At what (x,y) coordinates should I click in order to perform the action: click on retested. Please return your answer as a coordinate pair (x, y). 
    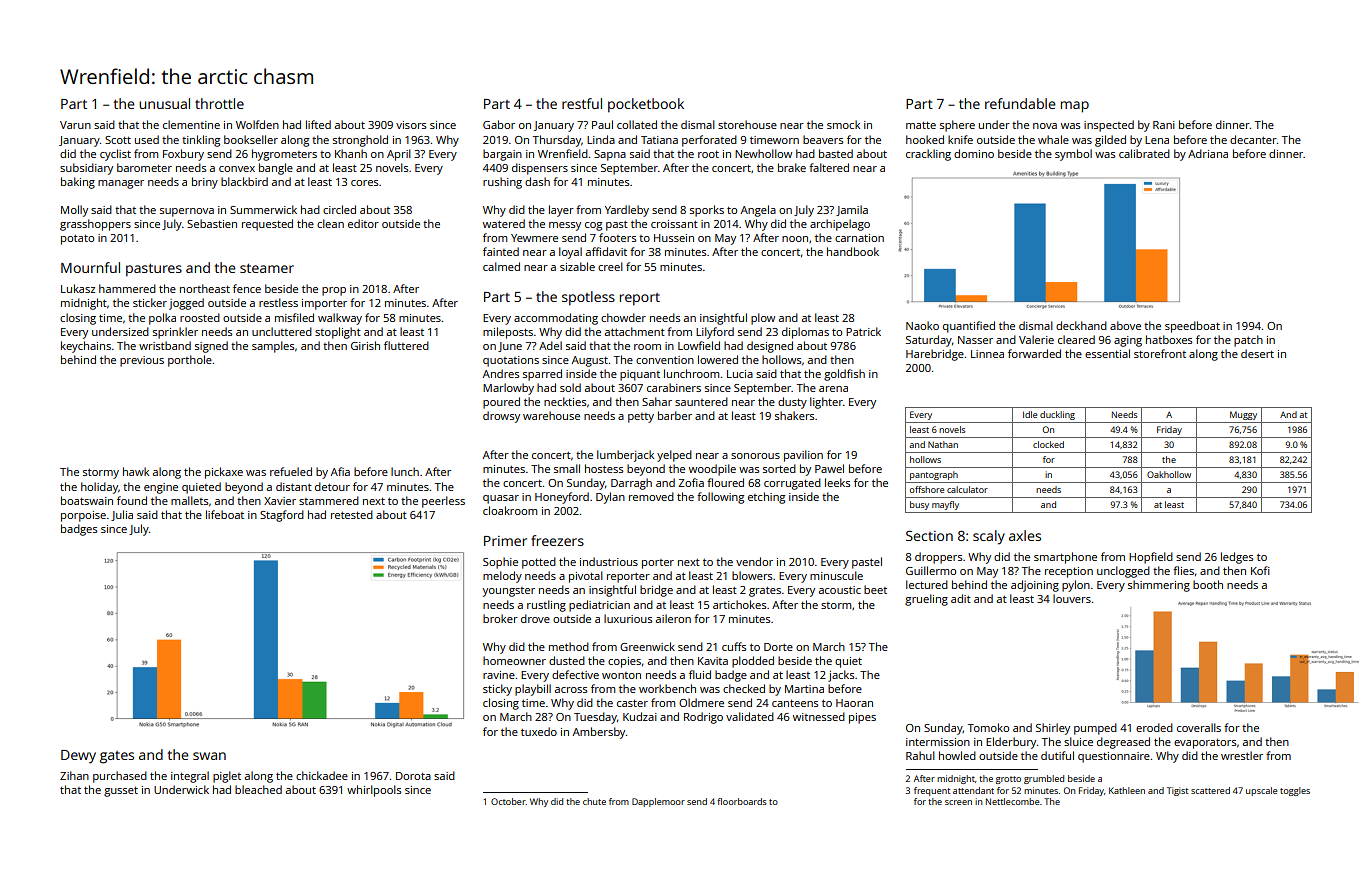
    Looking at the image, I should click on (352, 514).
